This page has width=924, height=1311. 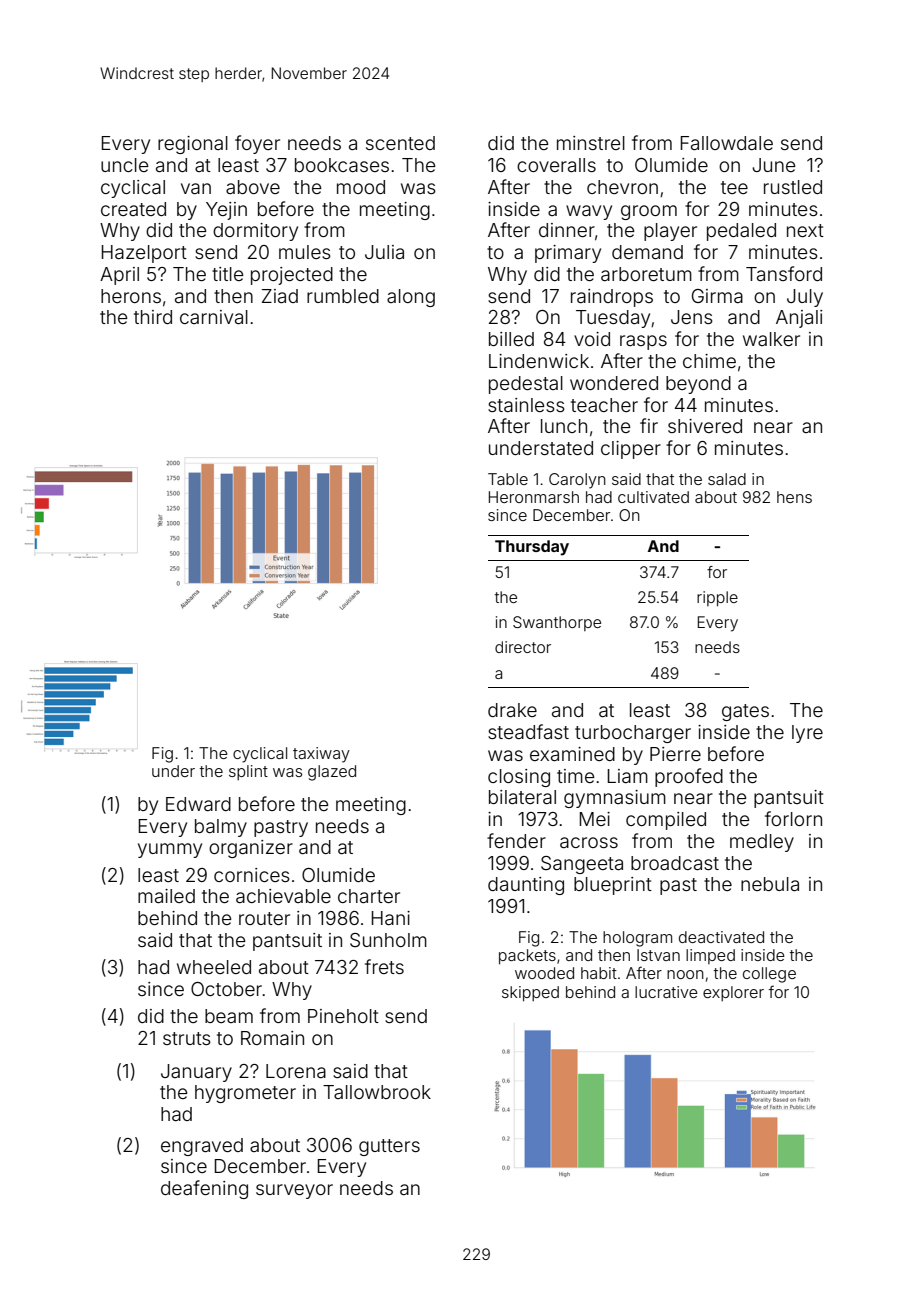 What do you see at coordinates (523, 647) in the page?
I see `director` at bounding box center [523, 647].
